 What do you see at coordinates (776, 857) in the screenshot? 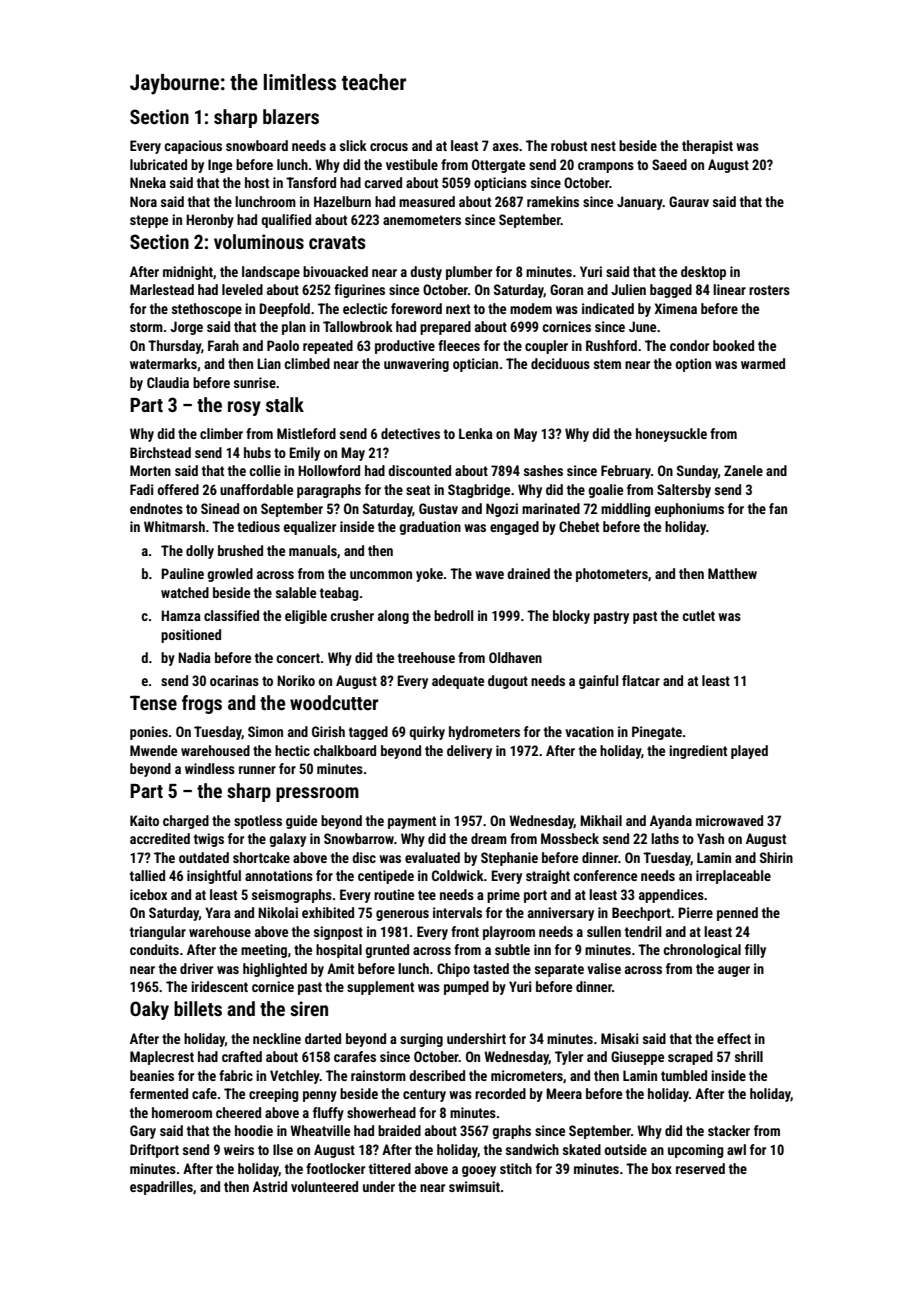
I see `Shirin` at bounding box center [776, 857].
